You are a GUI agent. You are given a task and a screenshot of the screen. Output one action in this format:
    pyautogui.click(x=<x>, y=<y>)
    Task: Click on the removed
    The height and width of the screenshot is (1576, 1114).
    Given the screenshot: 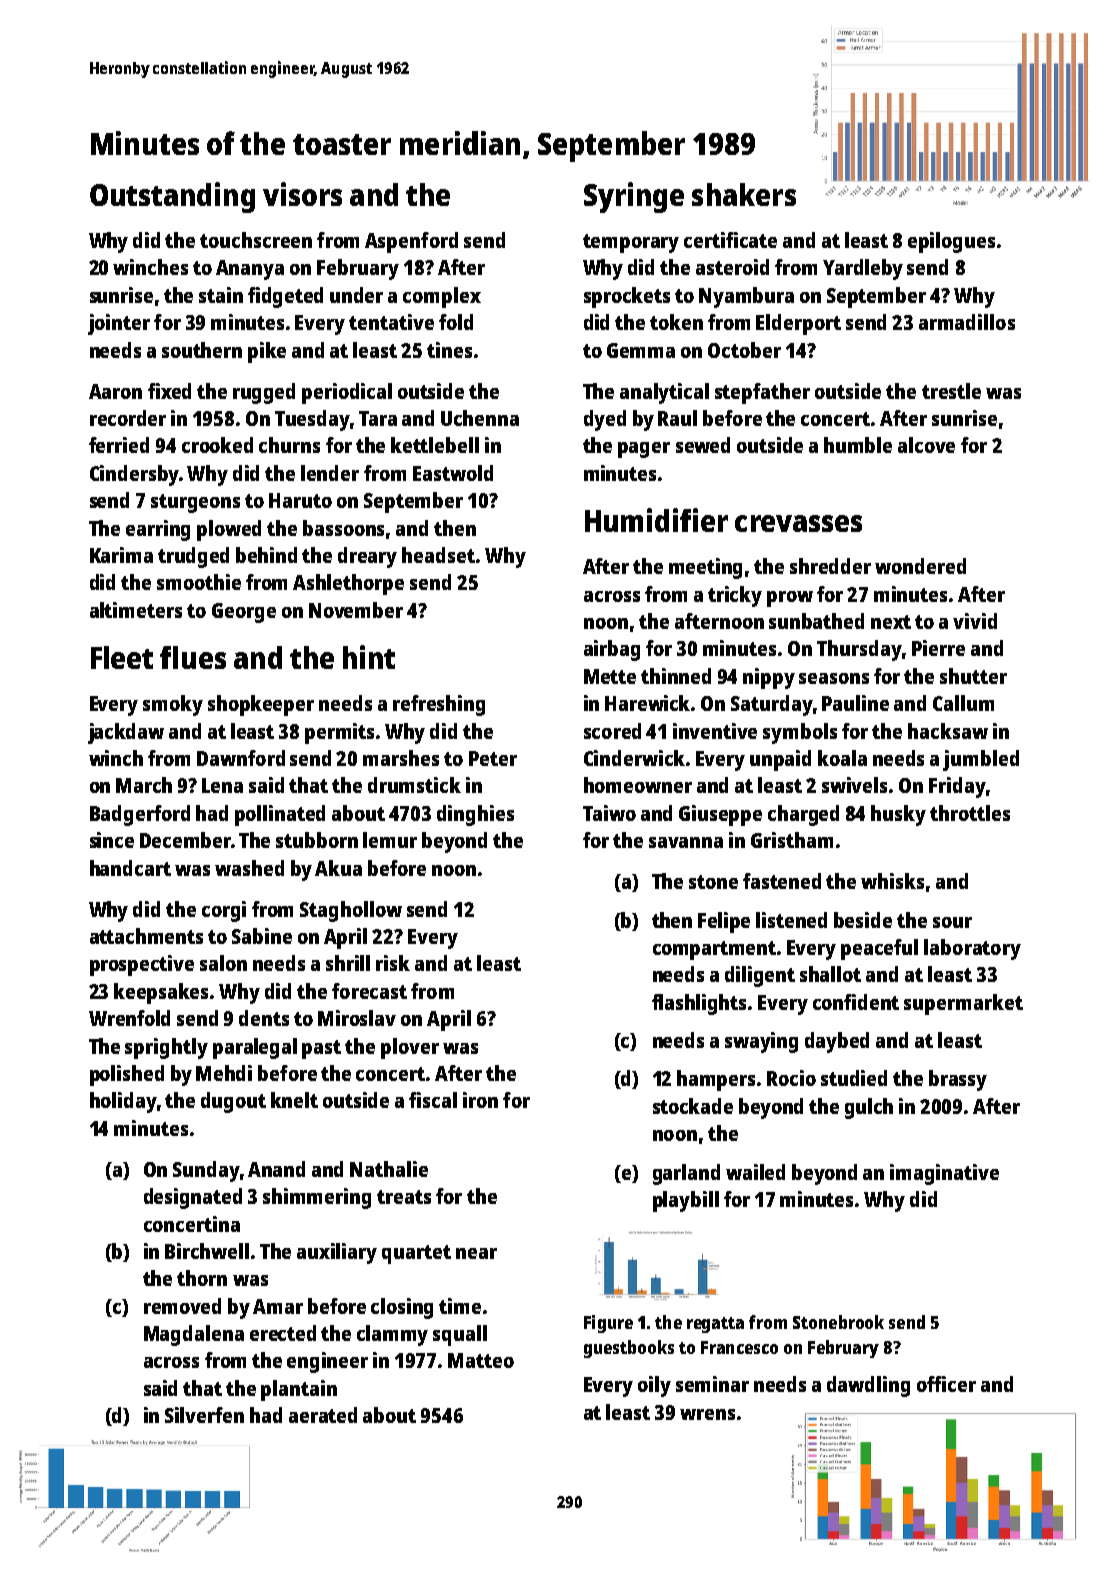 What is the action you would take?
    pyautogui.click(x=182, y=1306)
